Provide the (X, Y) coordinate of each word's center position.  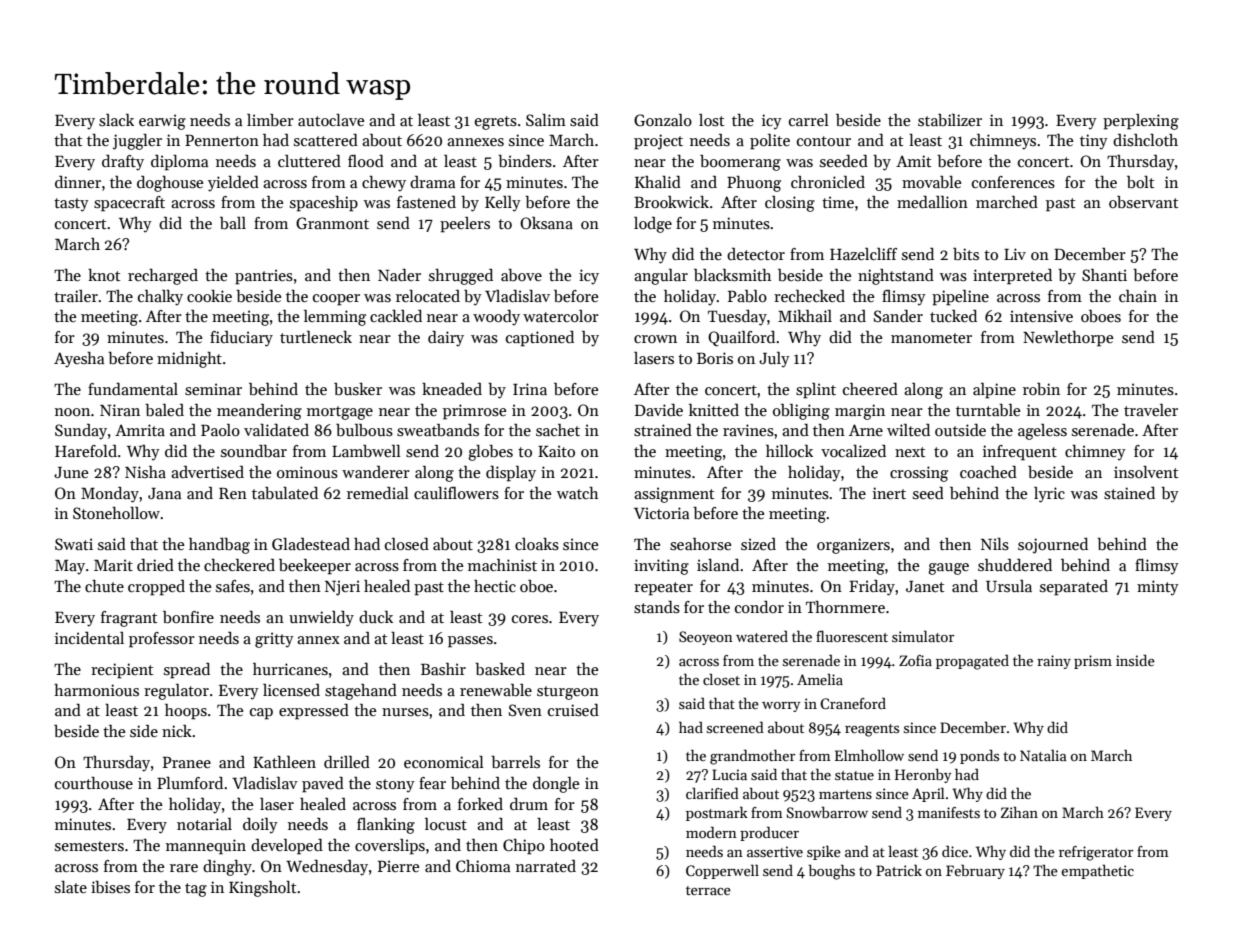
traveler (1151, 410)
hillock (789, 451)
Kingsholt (262, 889)
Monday (110, 495)
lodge (653, 225)
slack (116, 120)
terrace (708, 890)
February (975, 871)
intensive (1041, 316)
